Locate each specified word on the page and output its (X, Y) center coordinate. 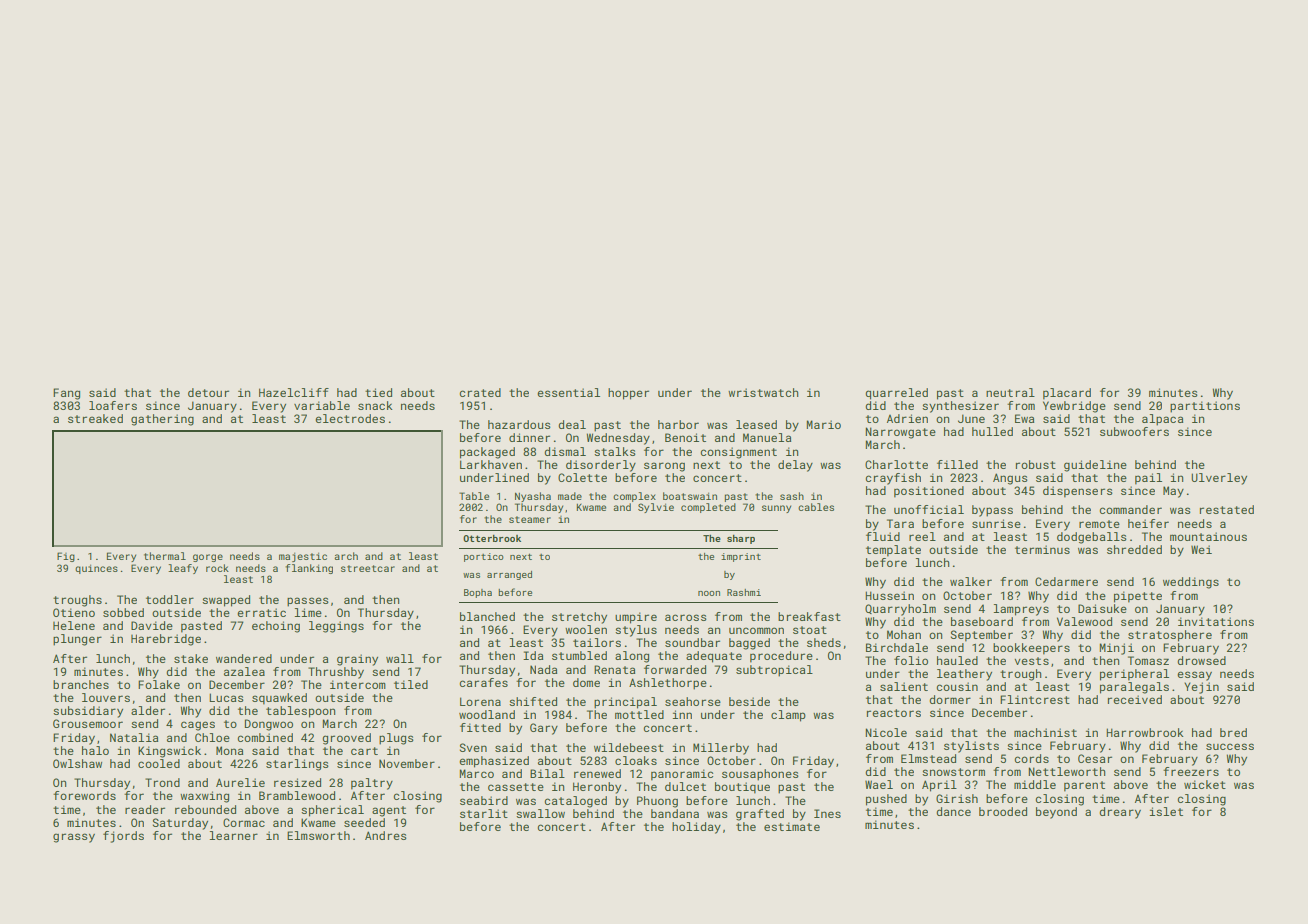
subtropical (774, 671)
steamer (530, 519)
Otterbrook (492, 538)
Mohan (904, 634)
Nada (543, 669)
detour (208, 392)
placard (1067, 394)
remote (1099, 524)
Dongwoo (269, 725)
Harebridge (166, 640)
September (982, 636)
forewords (84, 795)
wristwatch (763, 392)
